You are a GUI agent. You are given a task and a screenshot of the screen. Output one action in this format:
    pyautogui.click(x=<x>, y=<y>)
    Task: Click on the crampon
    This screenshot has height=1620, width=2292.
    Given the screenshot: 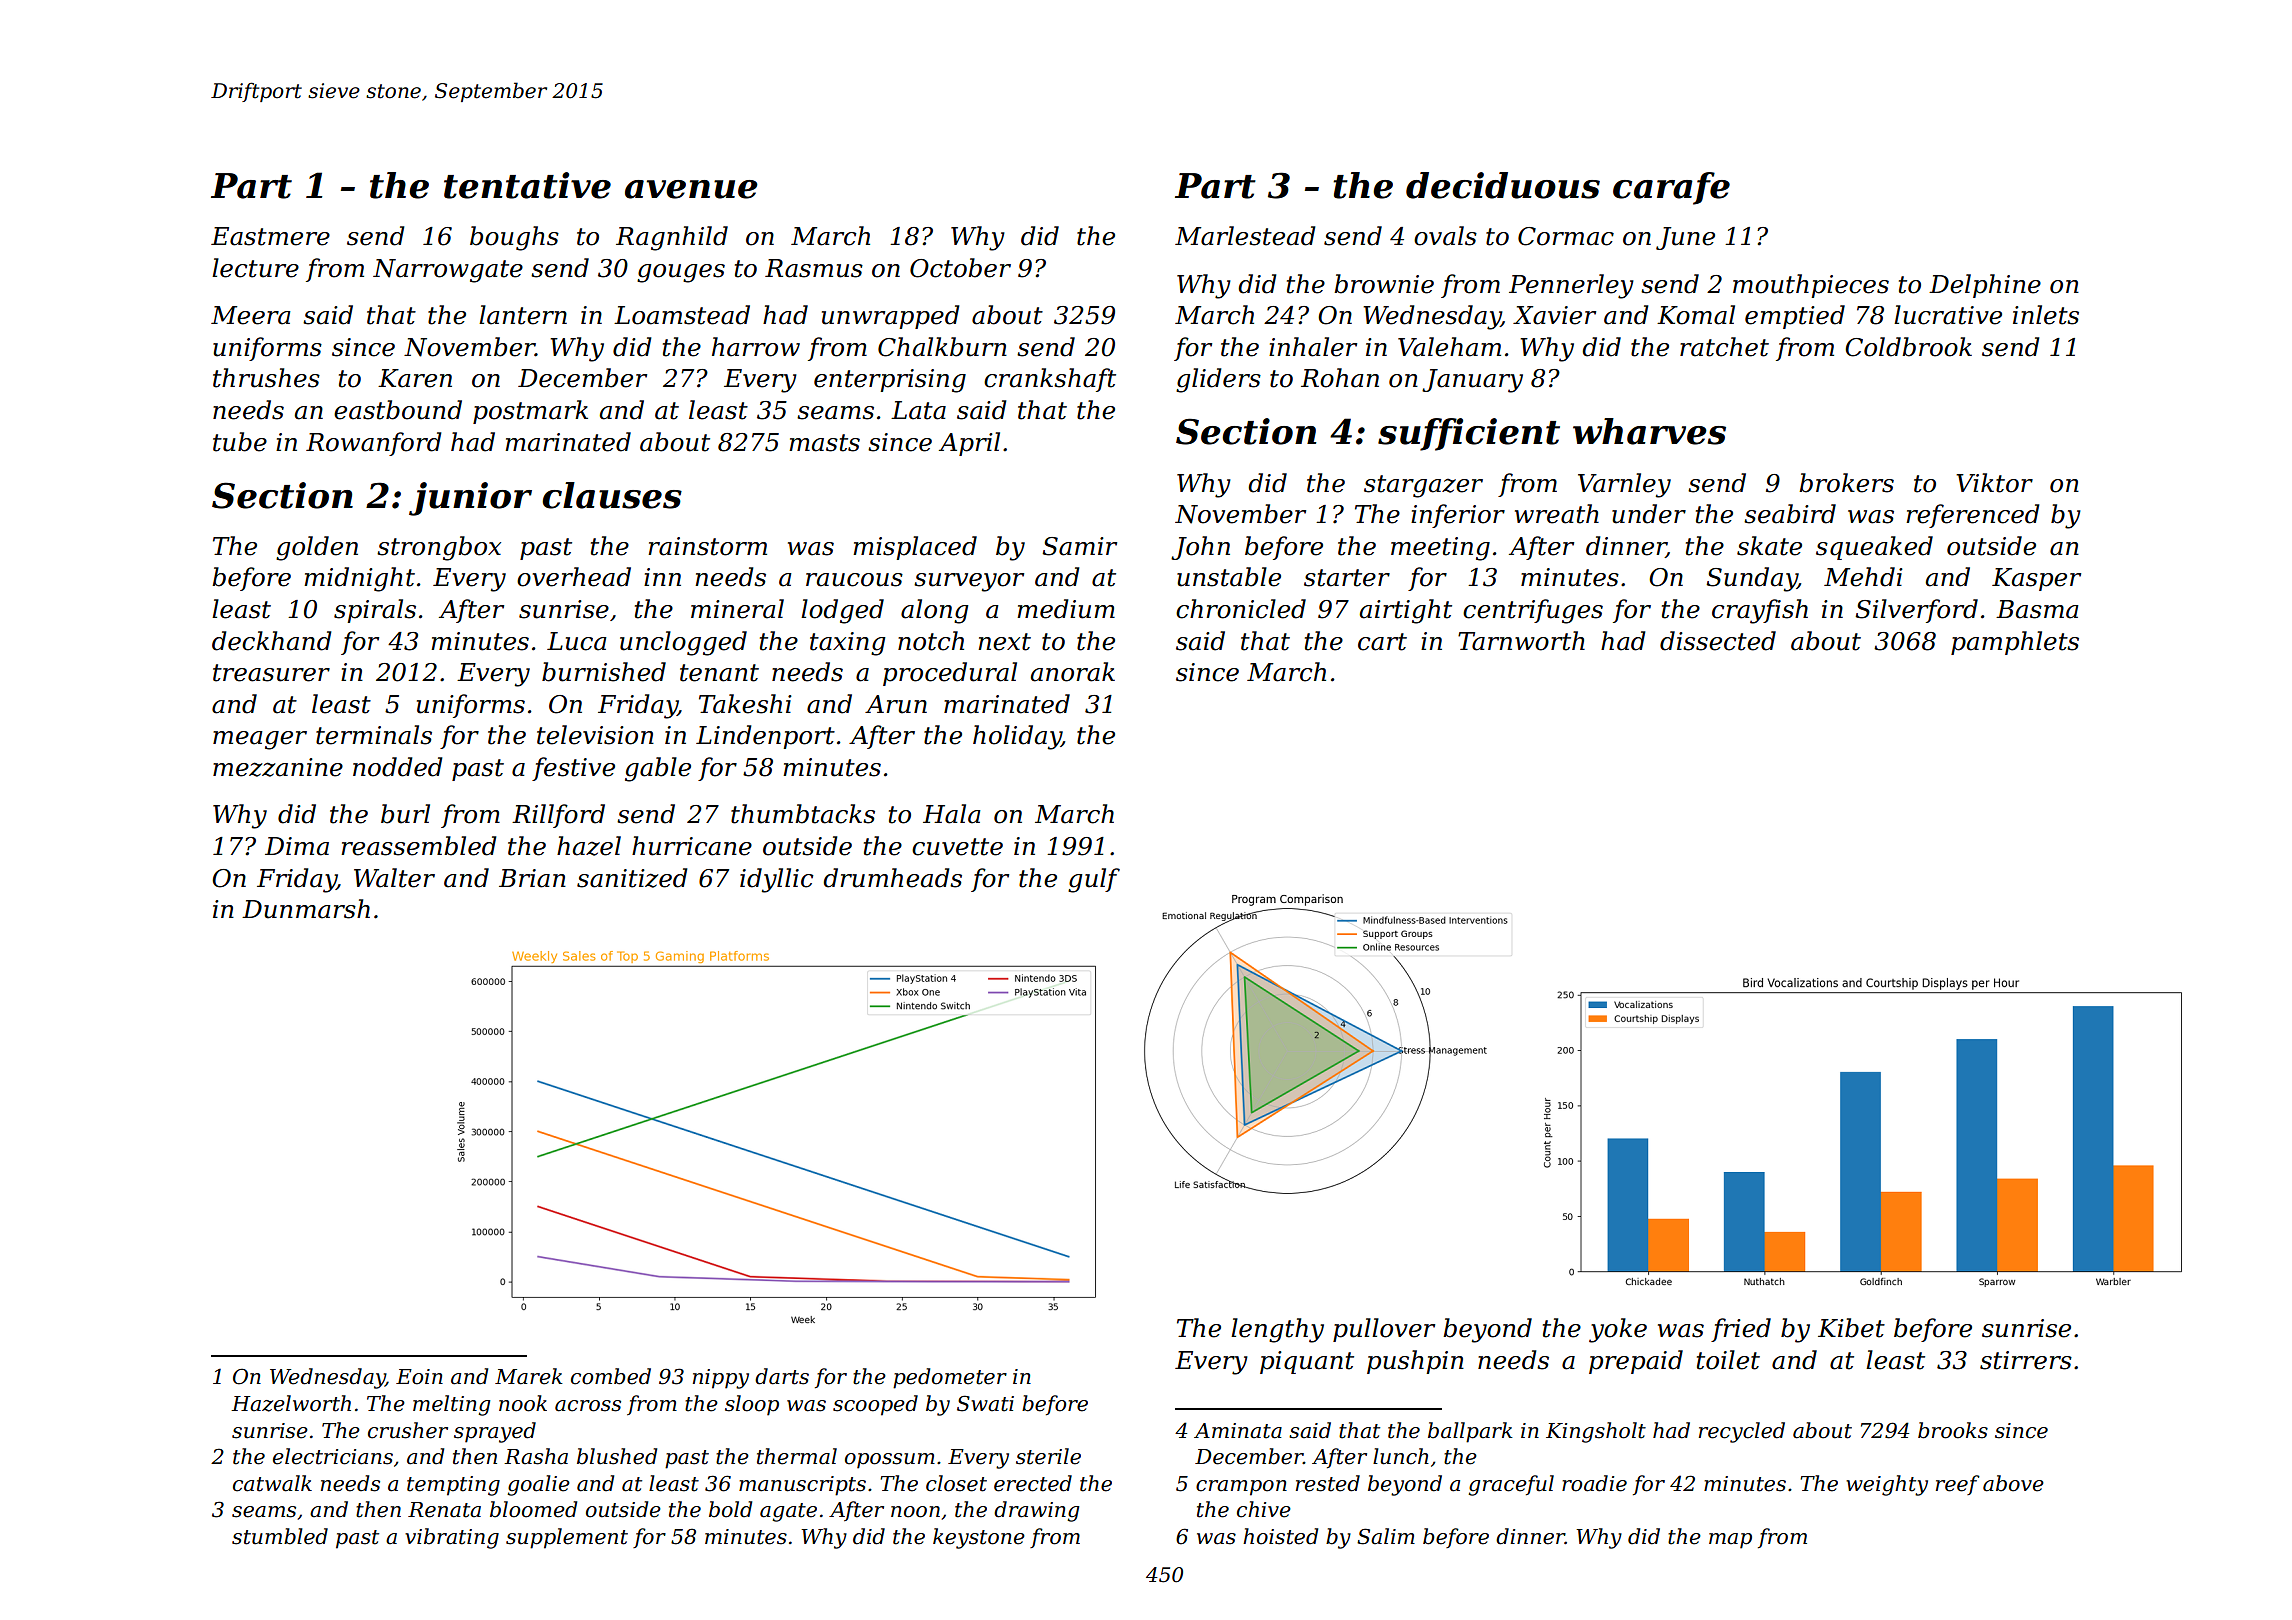 What is the action you would take?
    pyautogui.click(x=1241, y=1488)
